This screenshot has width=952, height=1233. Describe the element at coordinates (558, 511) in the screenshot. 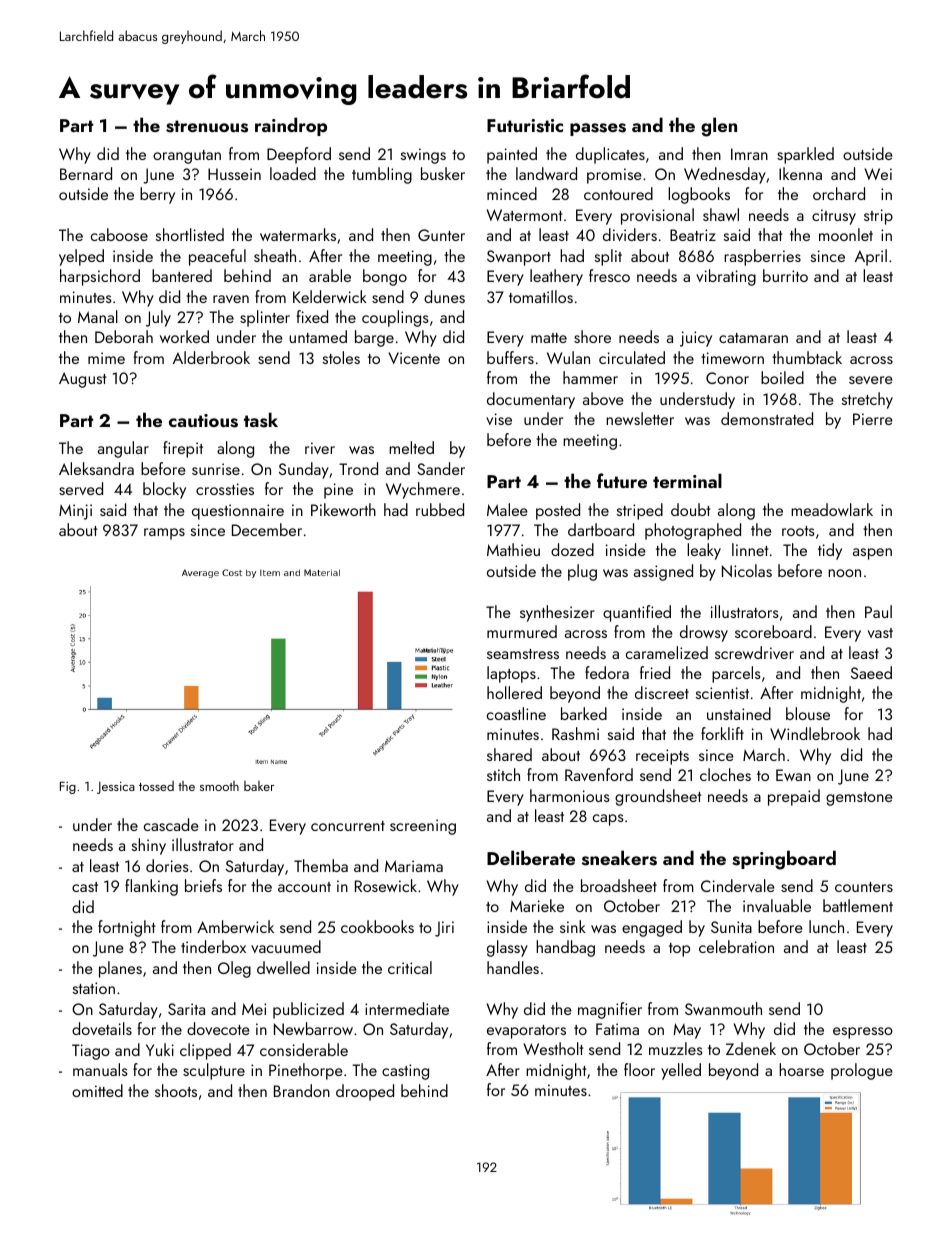

I see `posted` at that location.
